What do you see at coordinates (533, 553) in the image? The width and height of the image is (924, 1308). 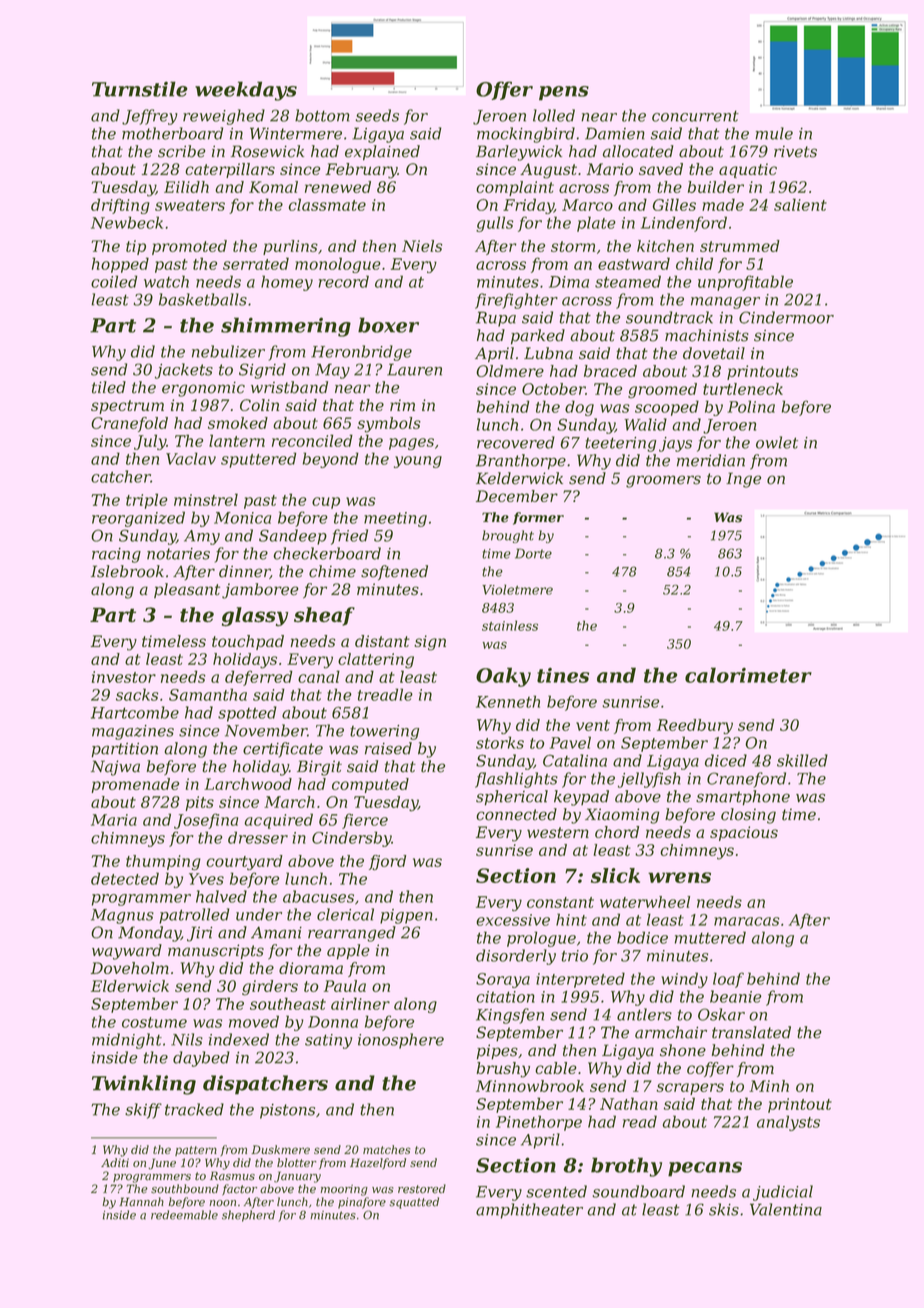 I see `Dorte` at bounding box center [533, 553].
